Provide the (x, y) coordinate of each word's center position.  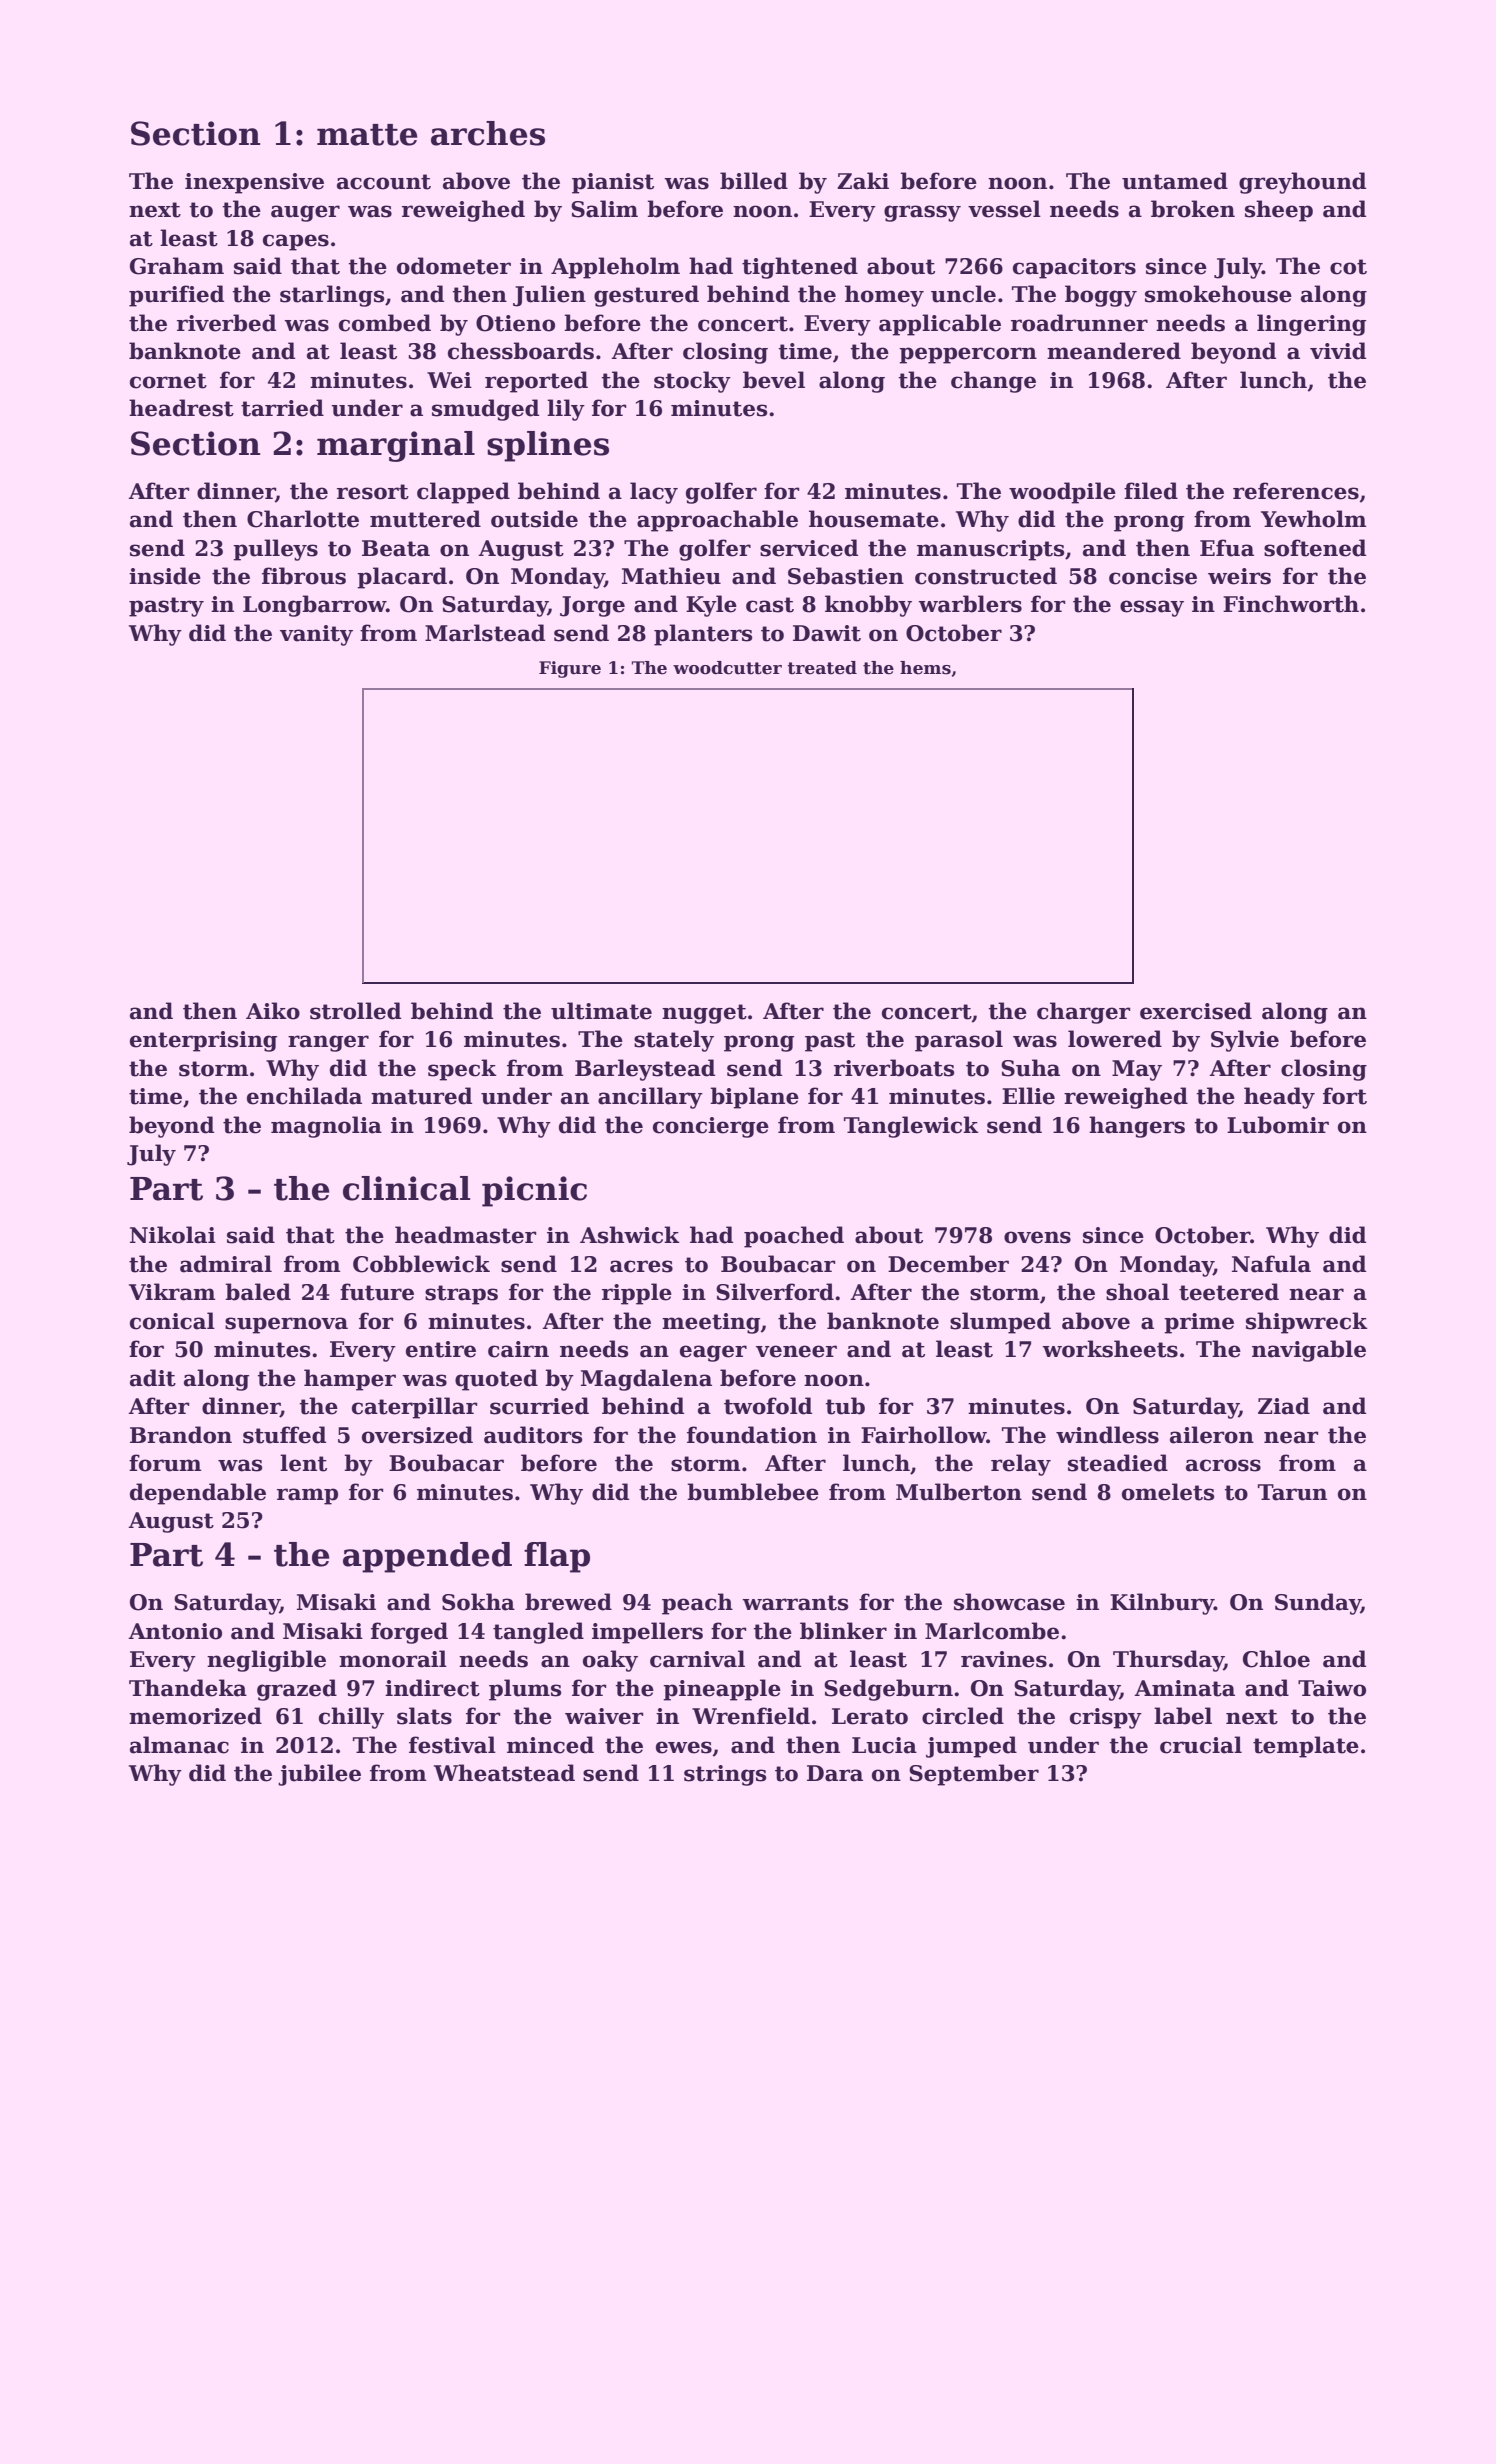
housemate (874, 519)
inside (165, 576)
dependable (198, 1494)
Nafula (1271, 1264)
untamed (1175, 181)
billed (754, 181)
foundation (752, 1435)
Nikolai (173, 1235)
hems (925, 668)
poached (794, 1237)
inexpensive (254, 183)
